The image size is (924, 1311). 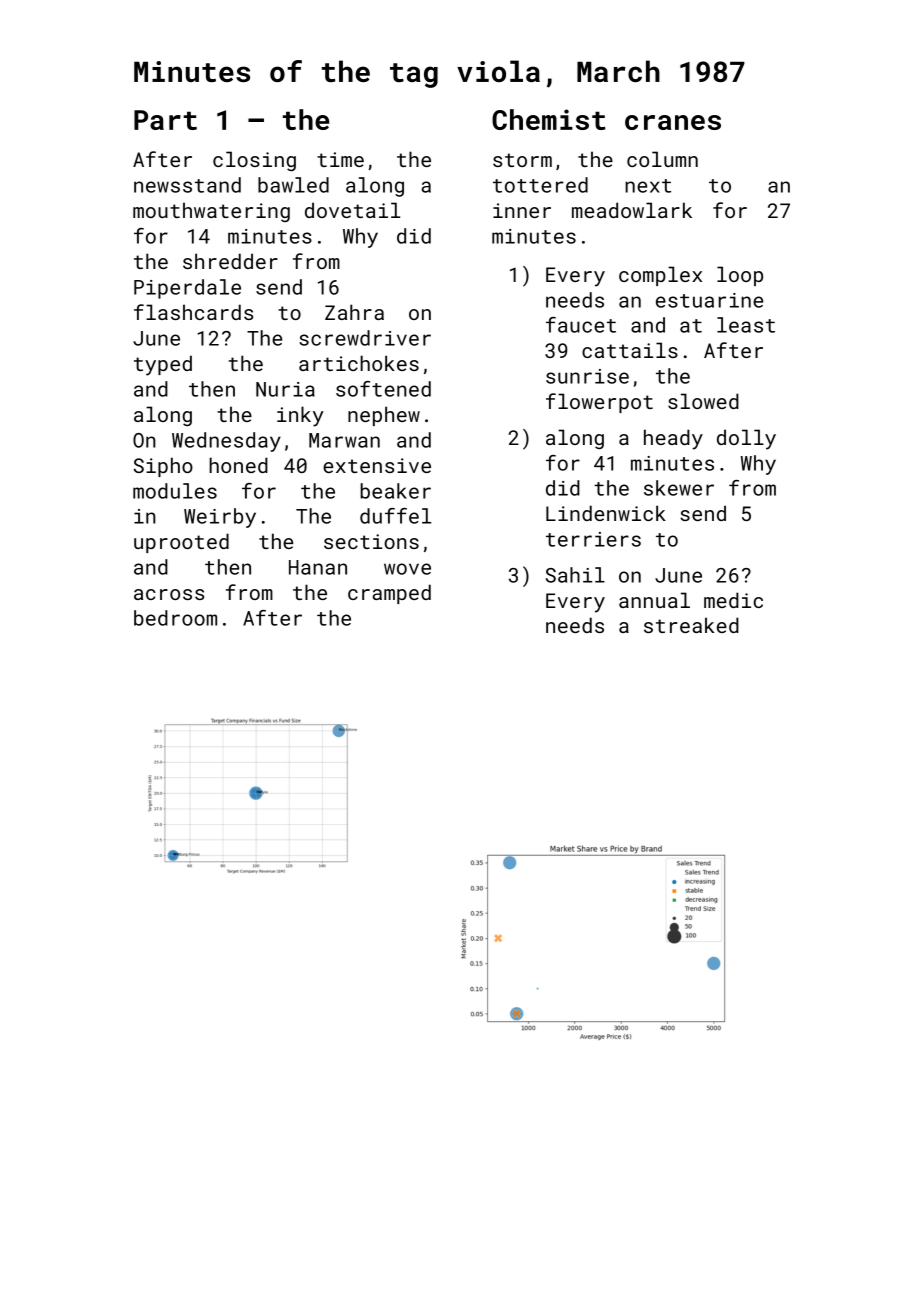 What do you see at coordinates (220, 518) in the image?
I see `Weirby` at bounding box center [220, 518].
